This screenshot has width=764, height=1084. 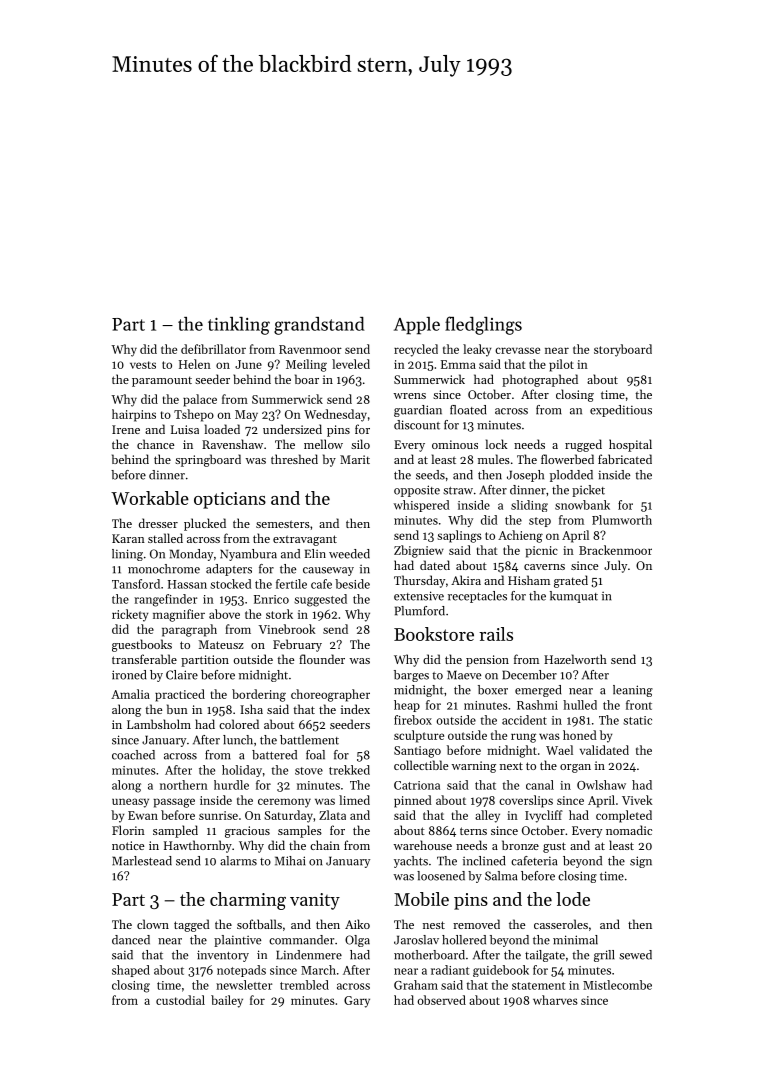 What do you see at coordinates (622, 520) in the screenshot?
I see `Plumworth` at bounding box center [622, 520].
